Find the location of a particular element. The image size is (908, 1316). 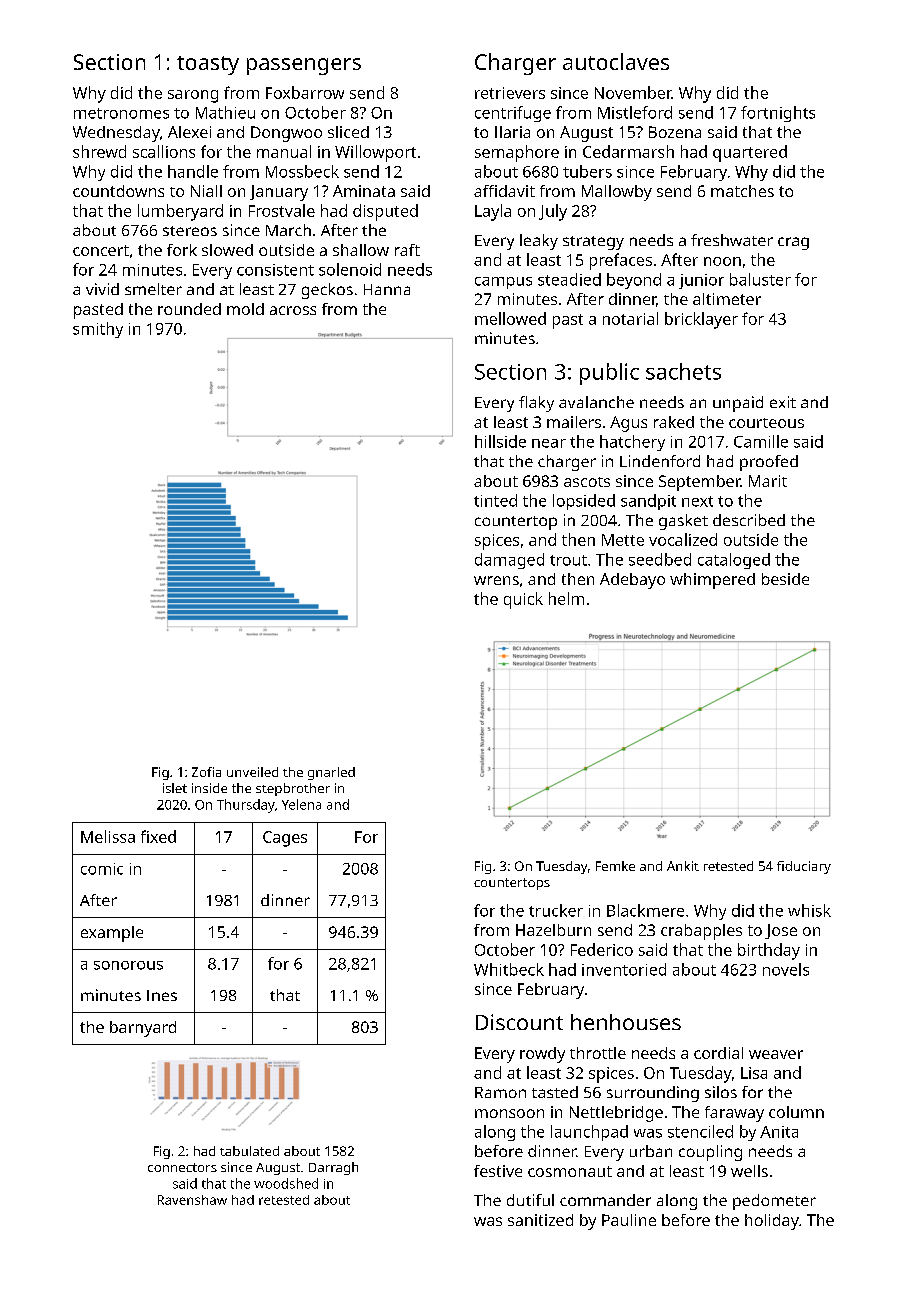

Zofia is located at coordinates (206, 772).
